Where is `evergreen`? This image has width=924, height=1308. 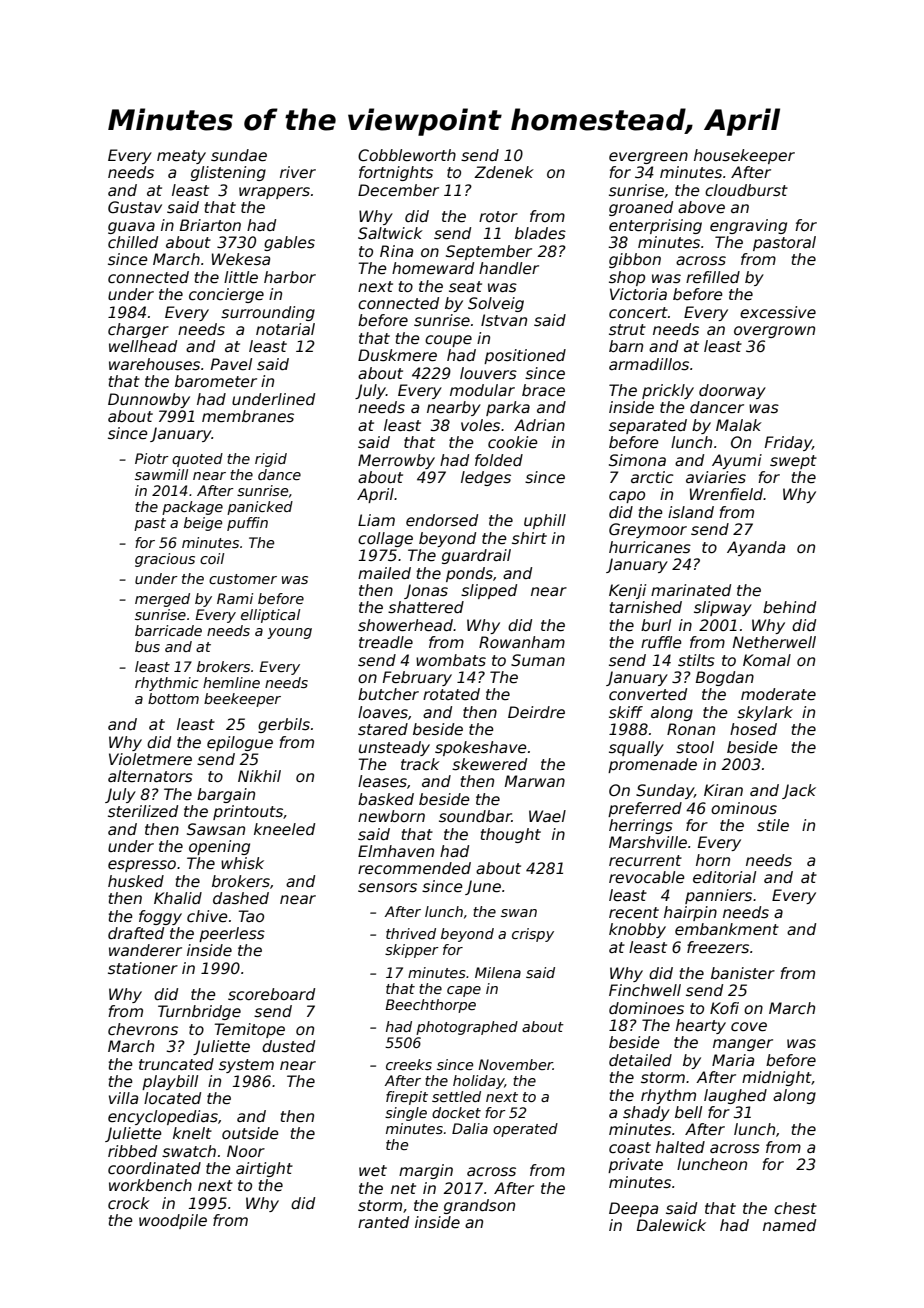 evergreen is located at coordinates (648, 158).
